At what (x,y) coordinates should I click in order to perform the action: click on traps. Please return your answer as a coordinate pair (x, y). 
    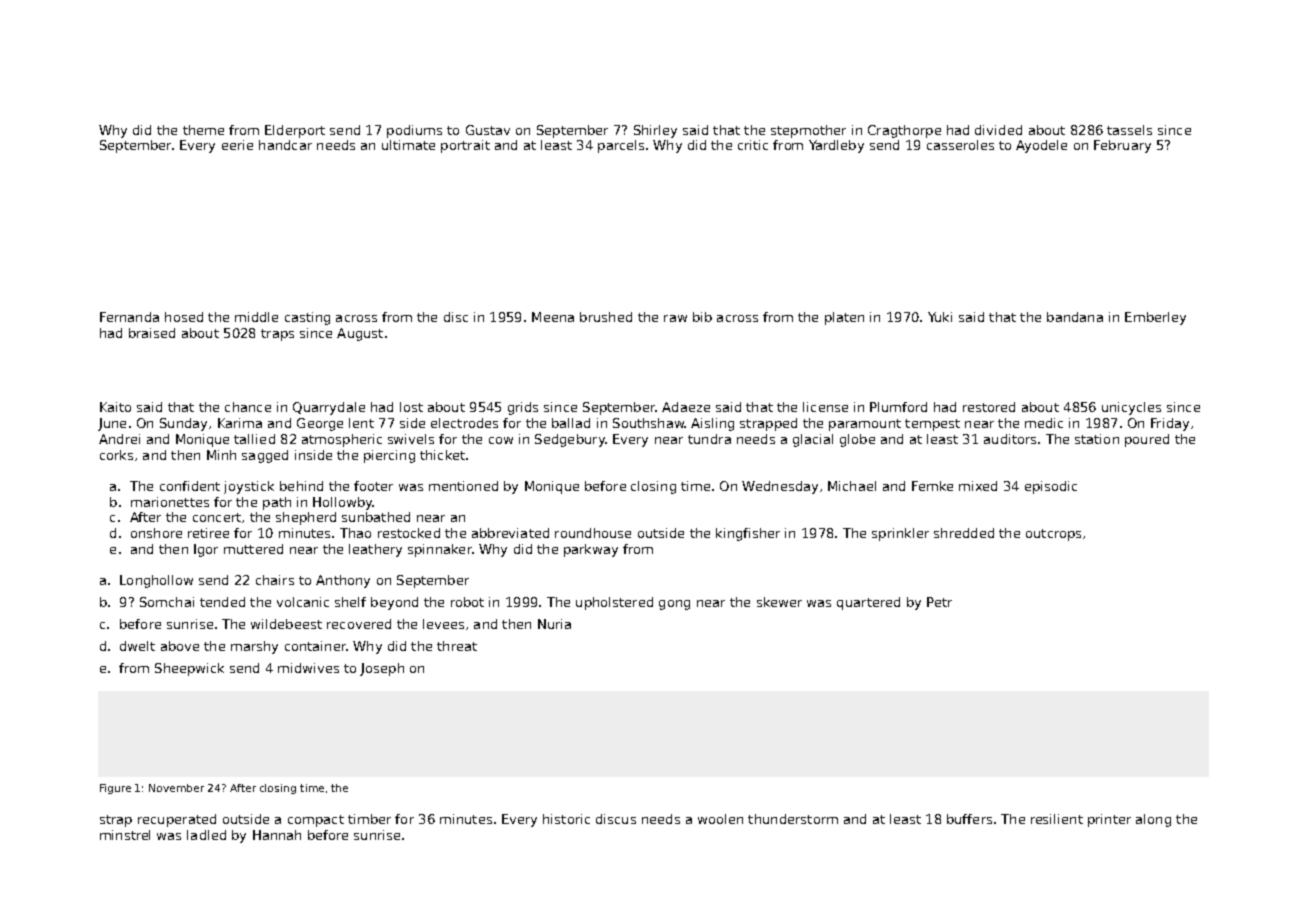
    Looking at the image, I should click on (277, 335).
